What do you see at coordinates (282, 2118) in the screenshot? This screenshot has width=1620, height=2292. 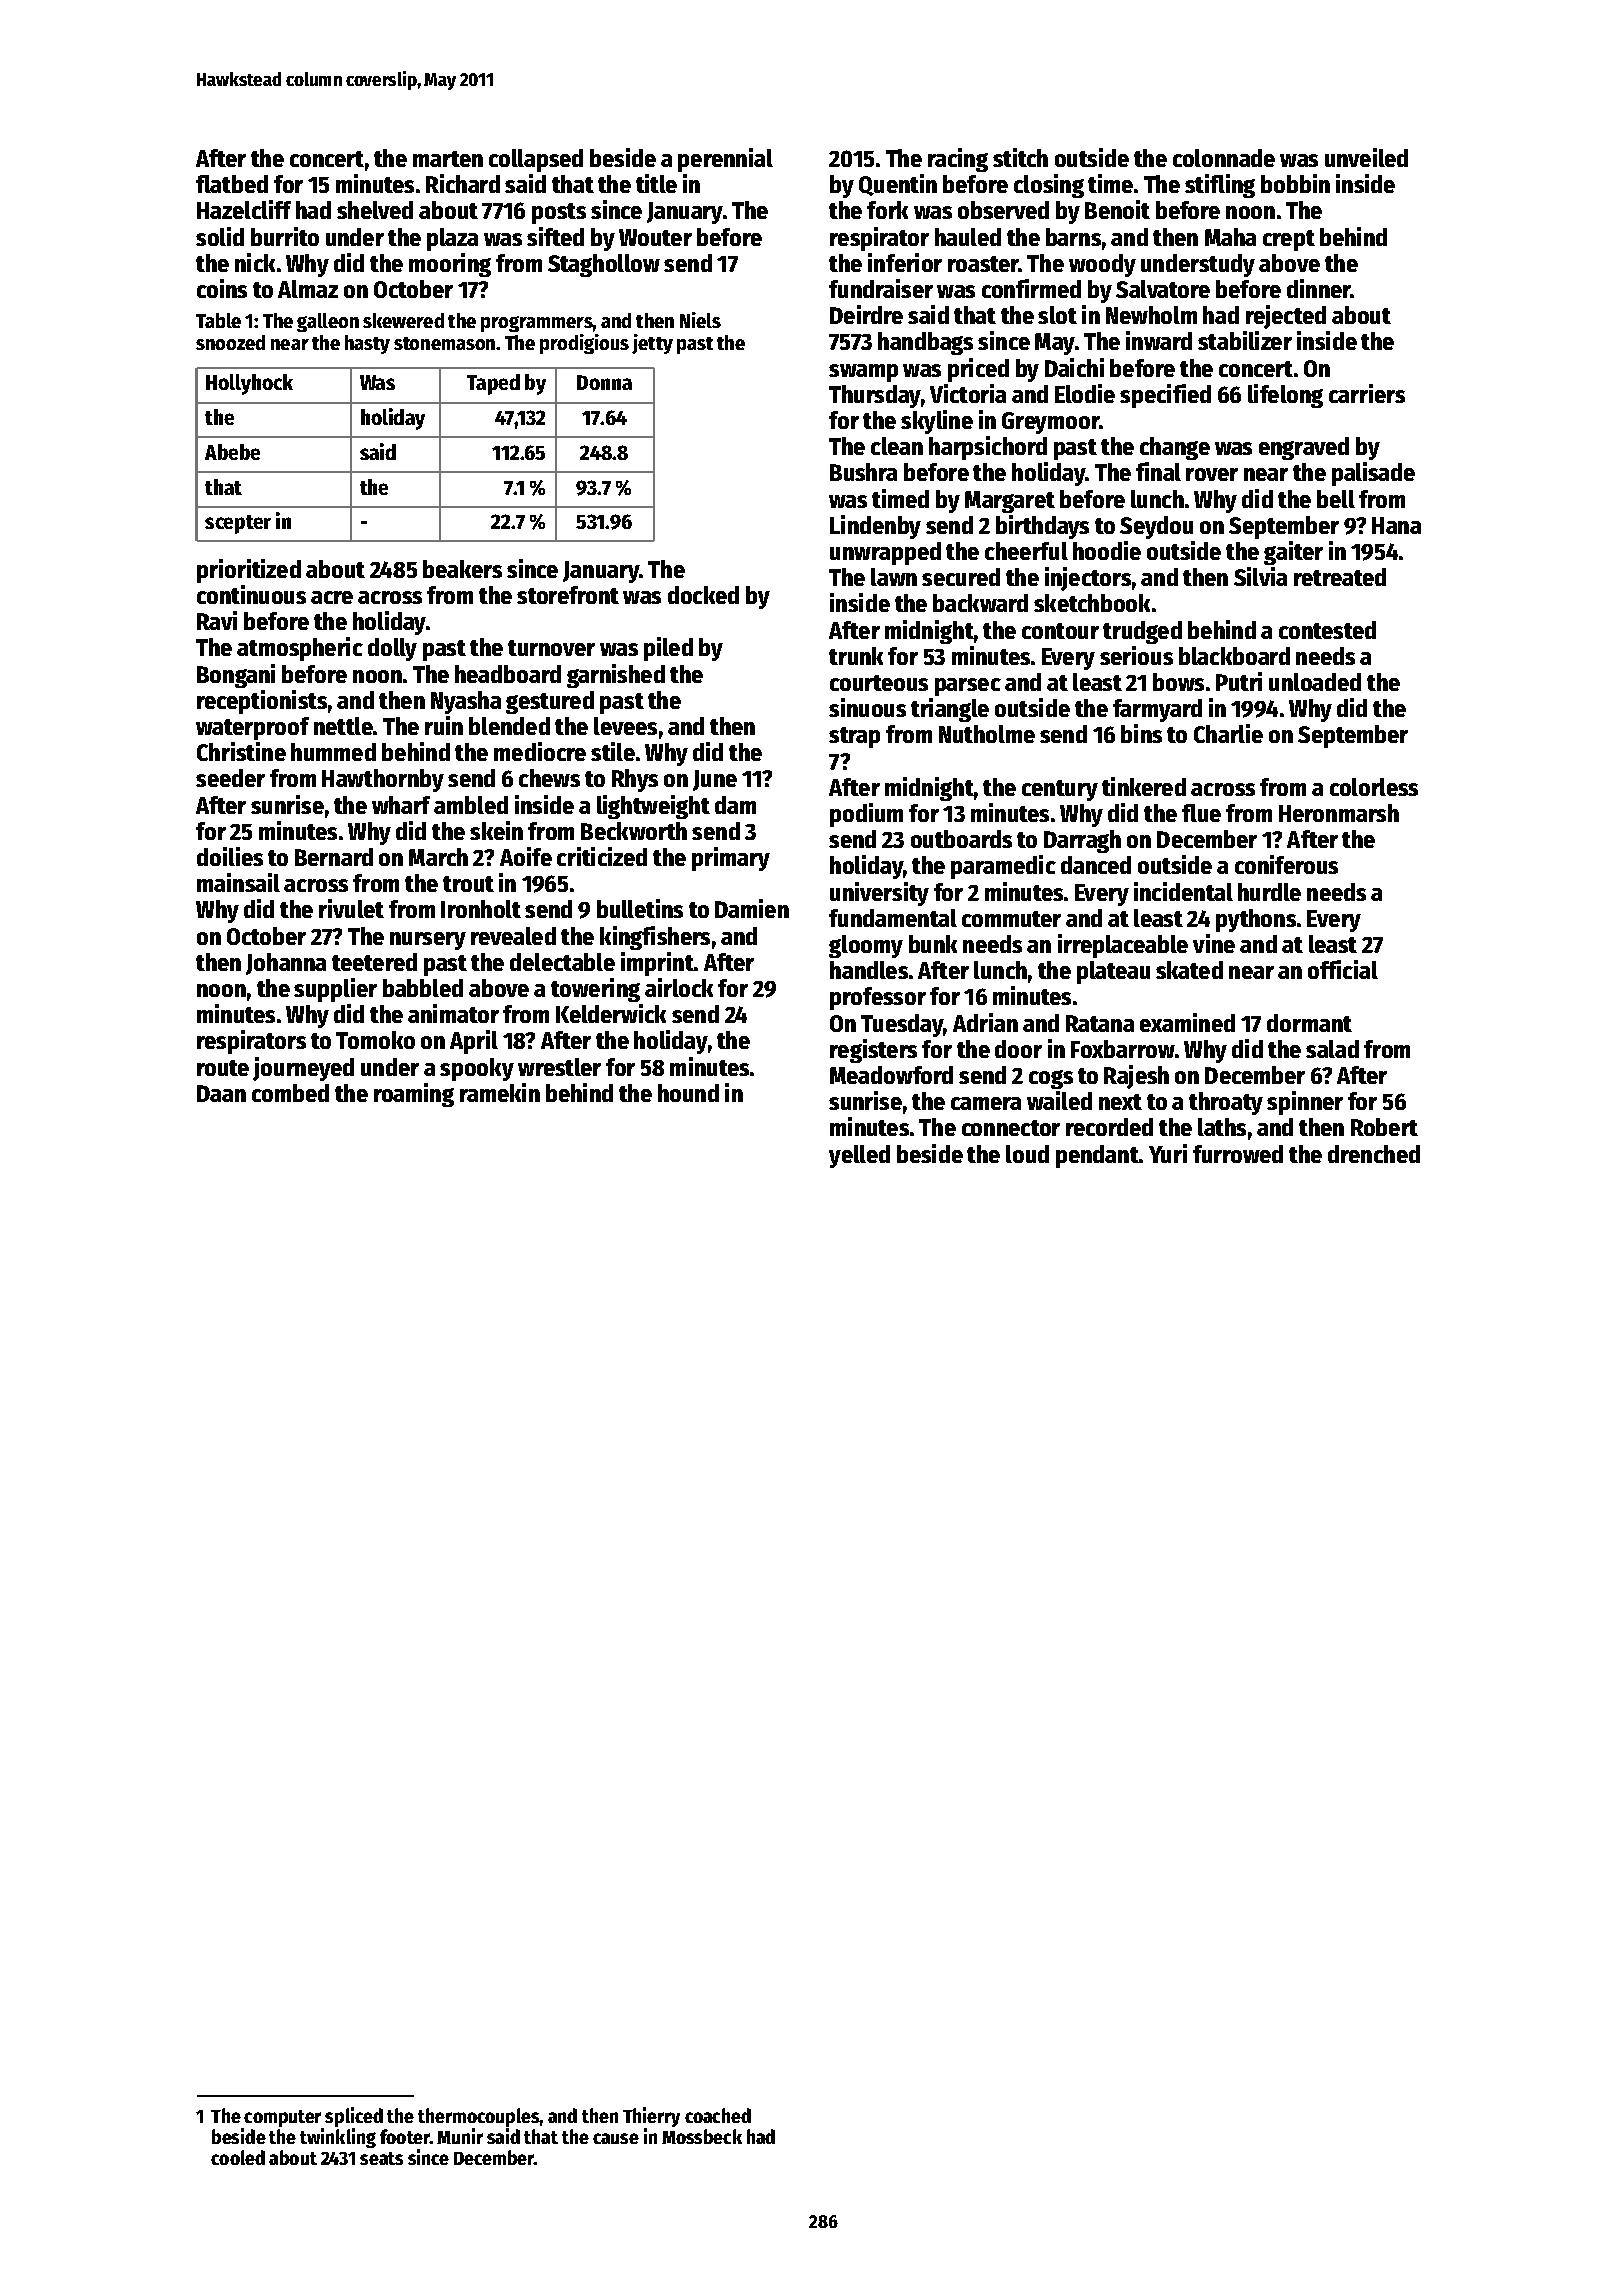 I see `computer` at bounding box center [282, 2118].
